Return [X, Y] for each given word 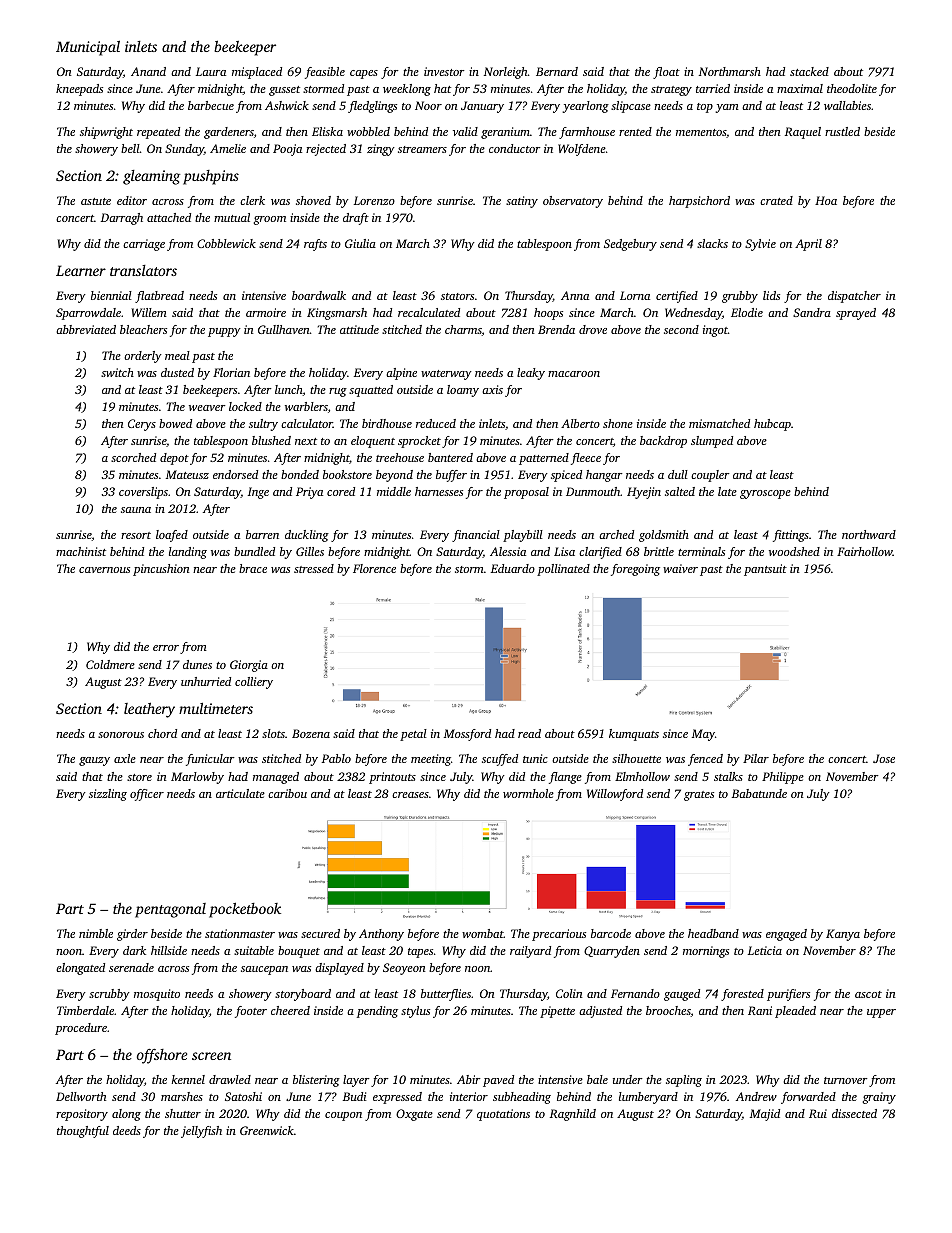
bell [130, 148]
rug [338, 392]
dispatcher [854, 297]
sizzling [108, 795]
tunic [535, 758]
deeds [127, 1130]
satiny [522, 202]
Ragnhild [573, 1115]
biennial [111, 295]
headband [713, 933]
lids [771, 295]
